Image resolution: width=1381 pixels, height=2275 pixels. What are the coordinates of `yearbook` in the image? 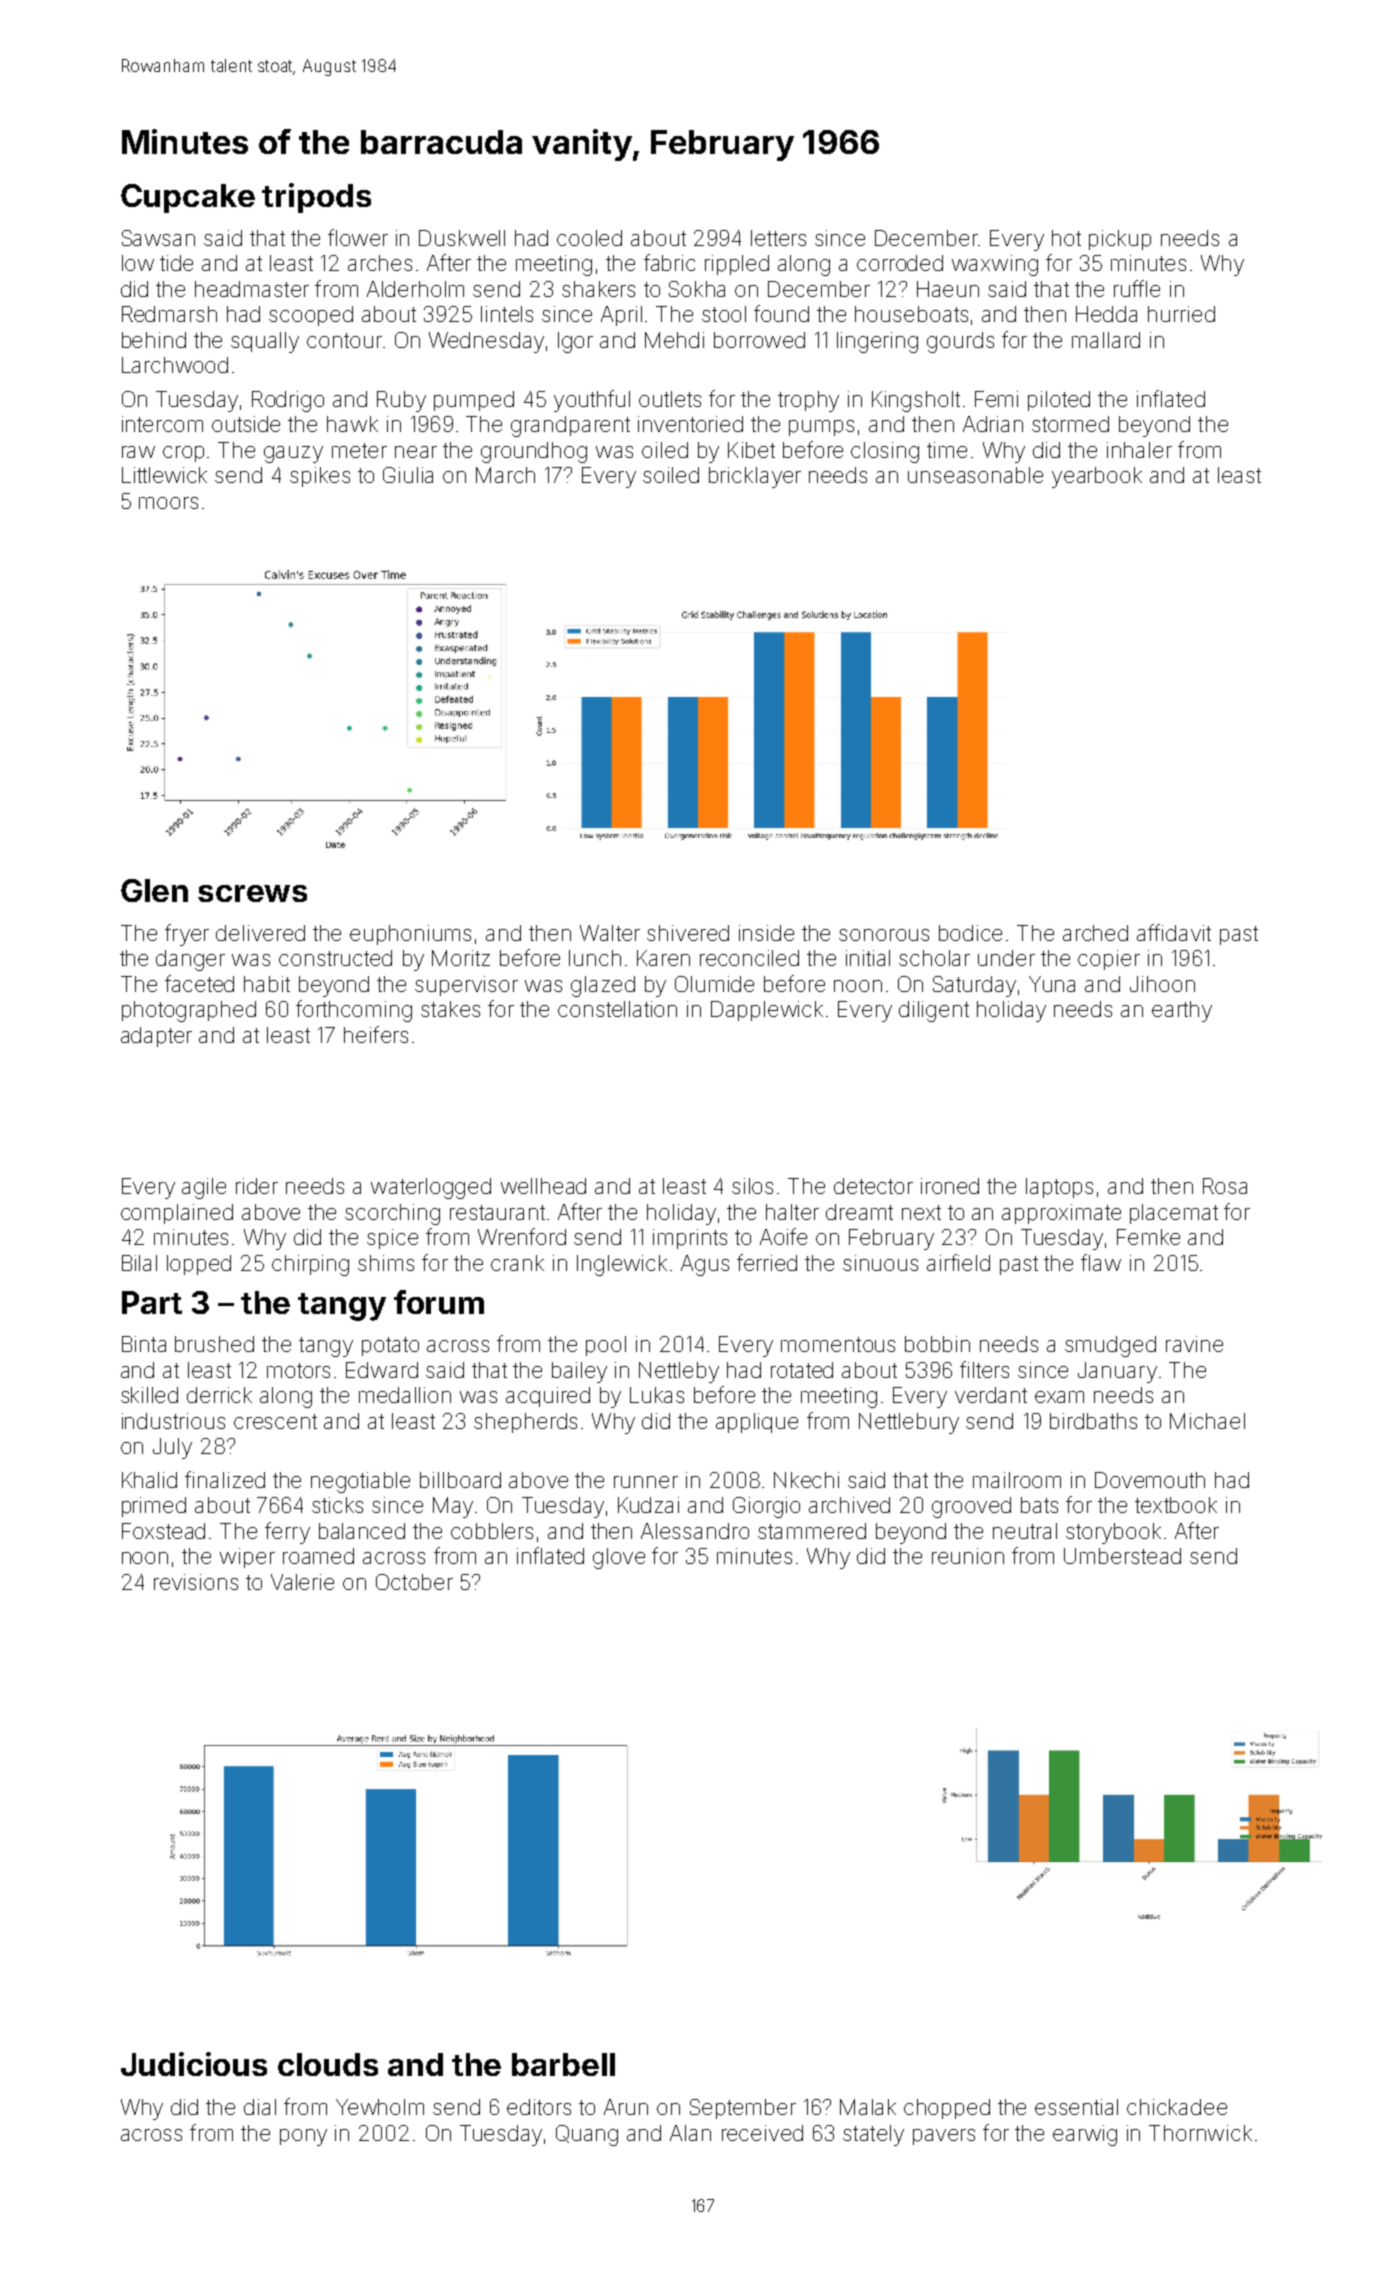 It's located at (1097, 477).
